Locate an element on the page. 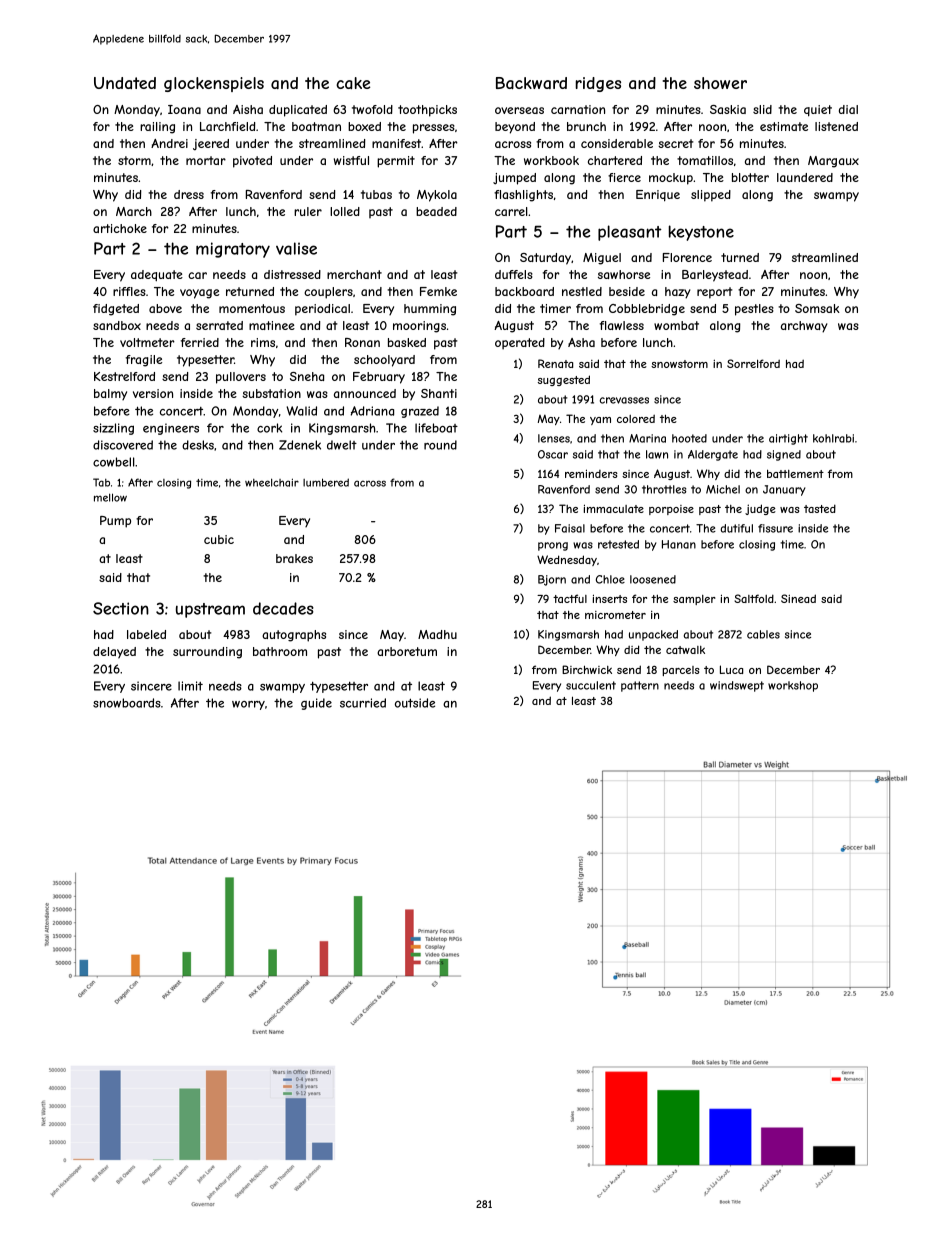 The width and height of the image is (952, 1233). nestled is located at coordinates (582, 291).
